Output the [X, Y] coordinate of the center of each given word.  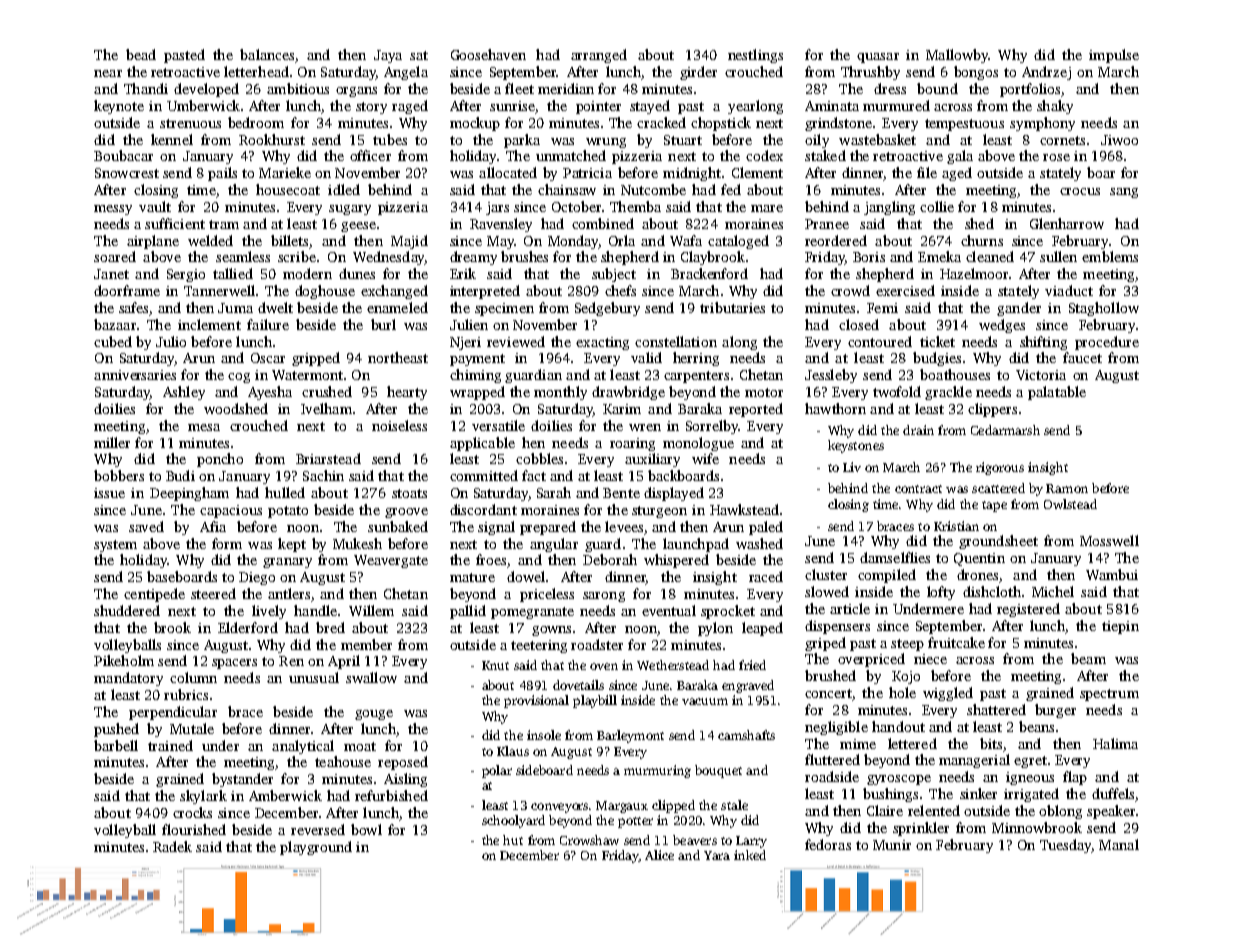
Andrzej [1046, 73]
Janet [111, 274]
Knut [495, 665]
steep [907, 645]
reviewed [516, 341]
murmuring [657, 771]
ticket [937, 341]
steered [213, 593]
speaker [1111, 812]
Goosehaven [488, 54]
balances [267, 54]
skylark [203, 797]
